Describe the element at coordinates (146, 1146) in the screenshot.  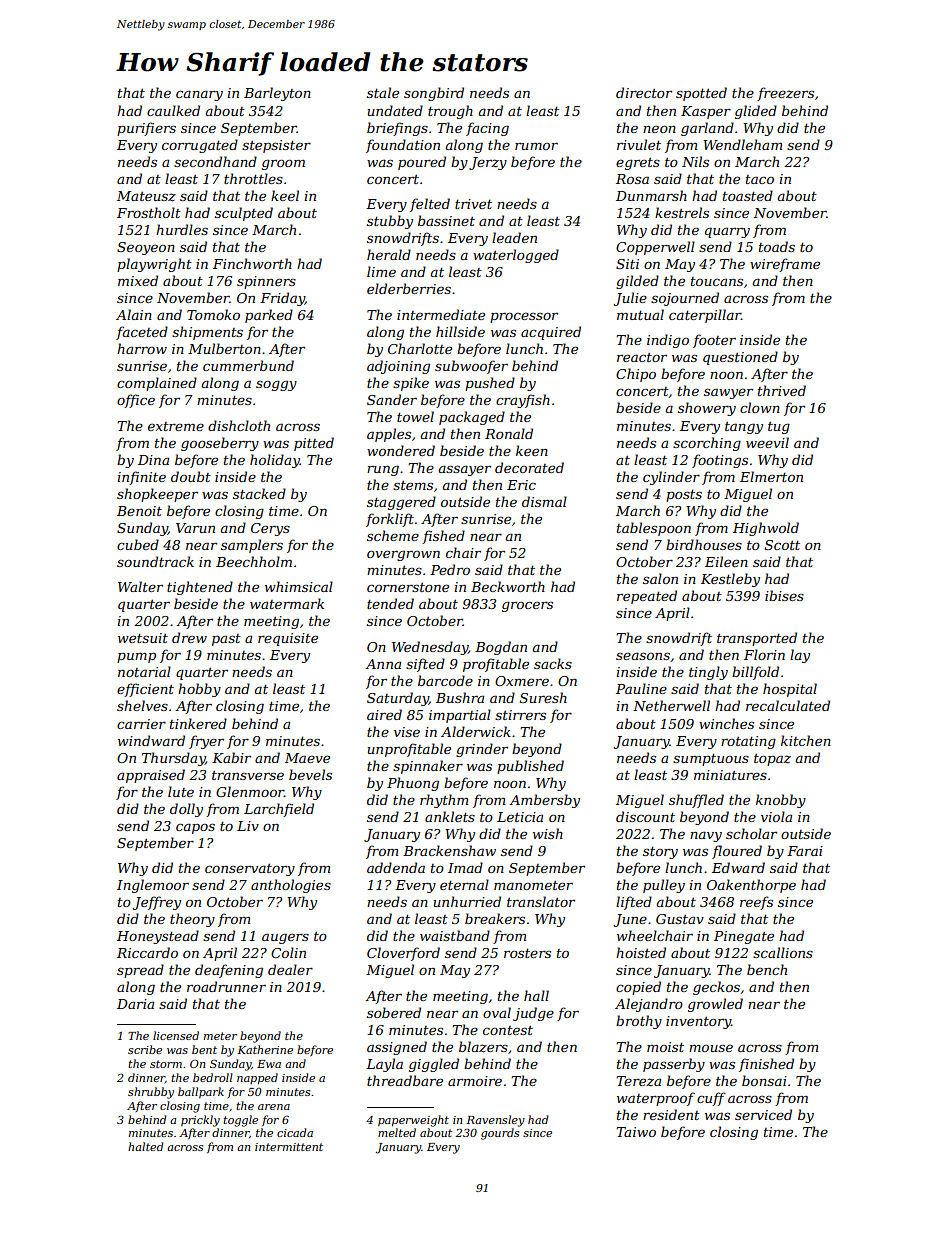
I see `halted` at that location.
